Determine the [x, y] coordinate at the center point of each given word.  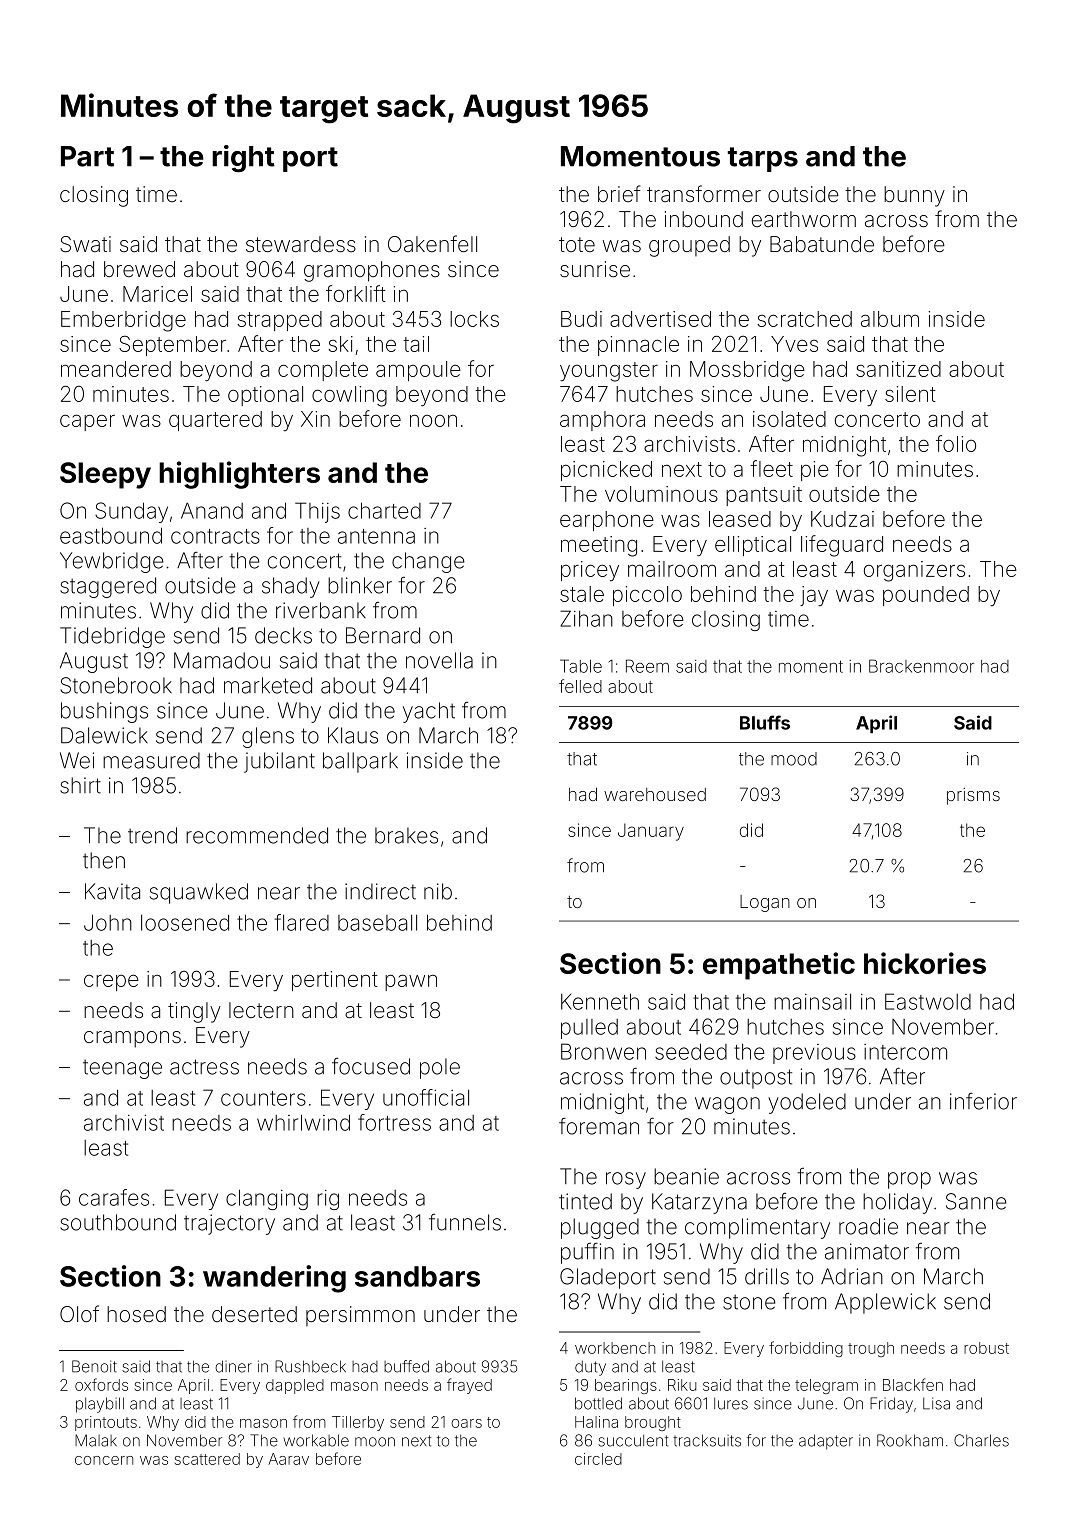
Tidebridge [112, 637]
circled [598, 1459]
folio [956, 443]
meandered [116, 369]
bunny [914, 196]
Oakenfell [432, 243]
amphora [602, 421]
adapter [826, 1442]
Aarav [288, 1459]
